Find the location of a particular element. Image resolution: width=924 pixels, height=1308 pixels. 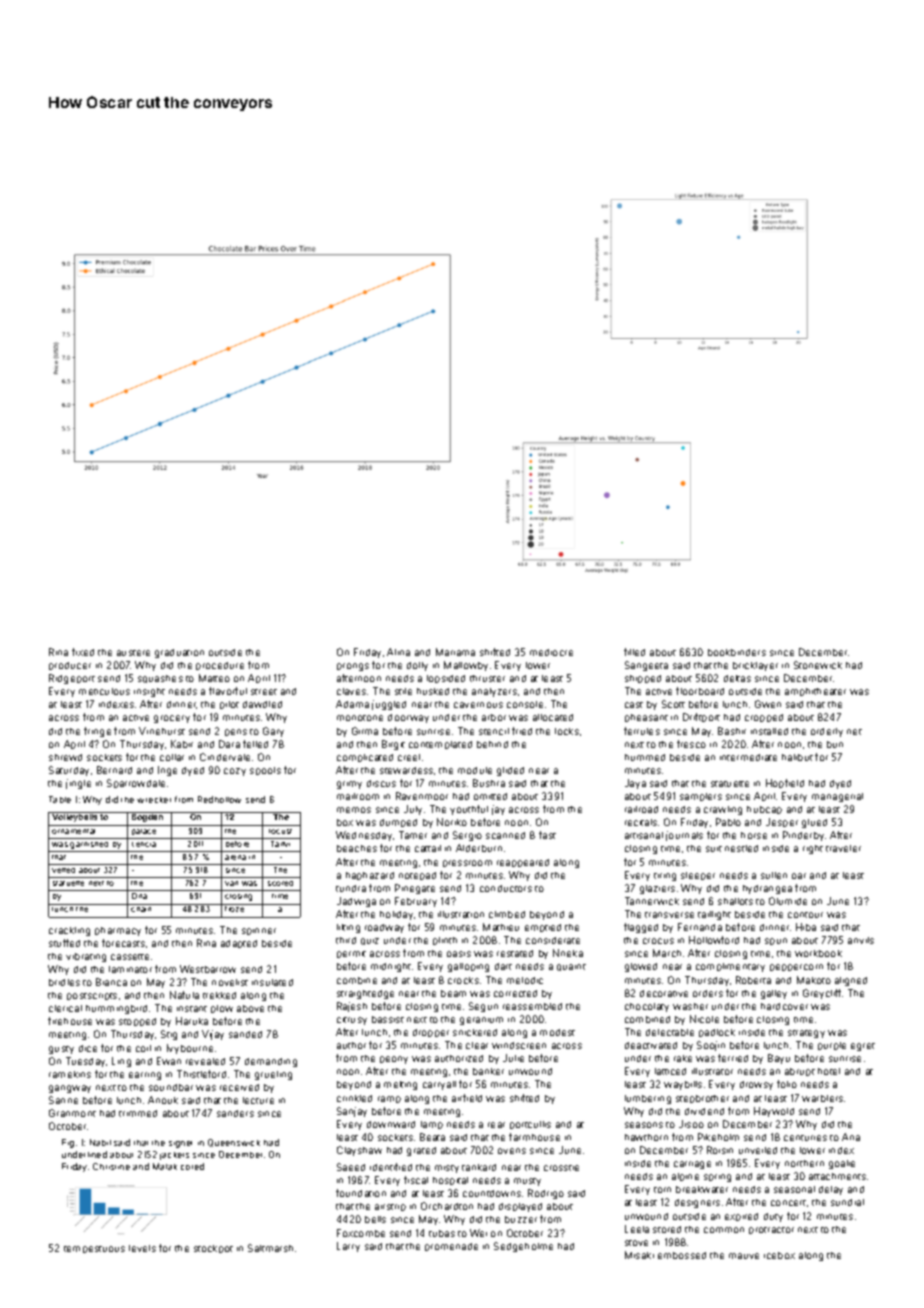

dumped is located at coordinates (398, 823).
